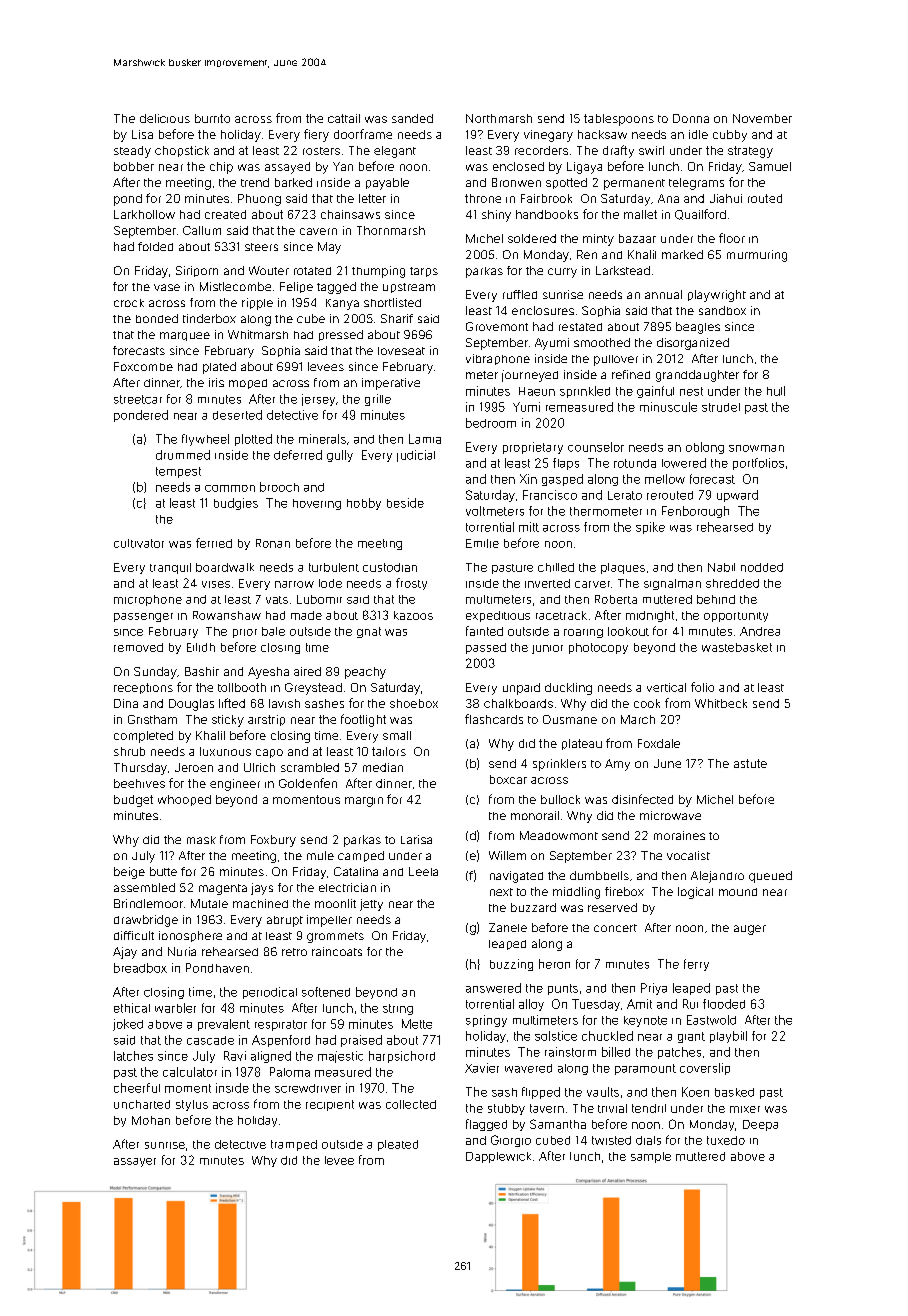  Describe the element at coordinates (411, 584) in the screenshot. I see `frosty` at that location.
